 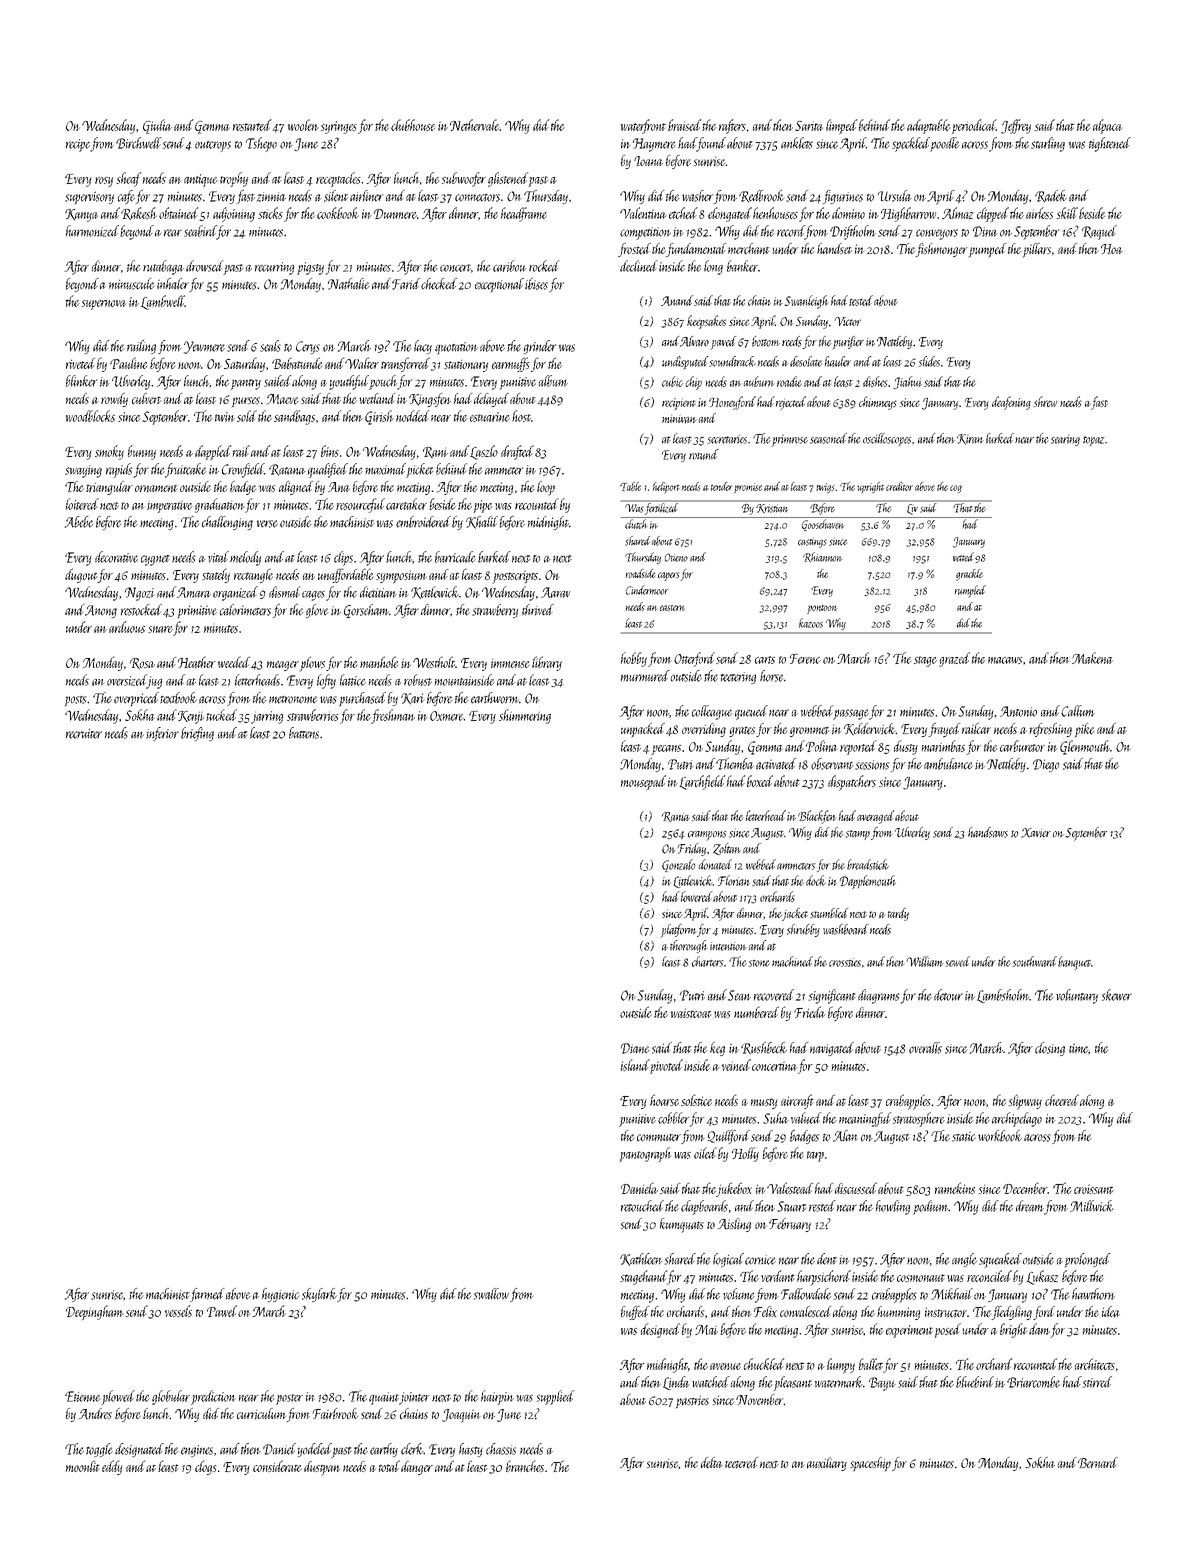 What do you see at coordinates (969, 575) in the document?
I see `grackle` at bounding box center [969, 575].
